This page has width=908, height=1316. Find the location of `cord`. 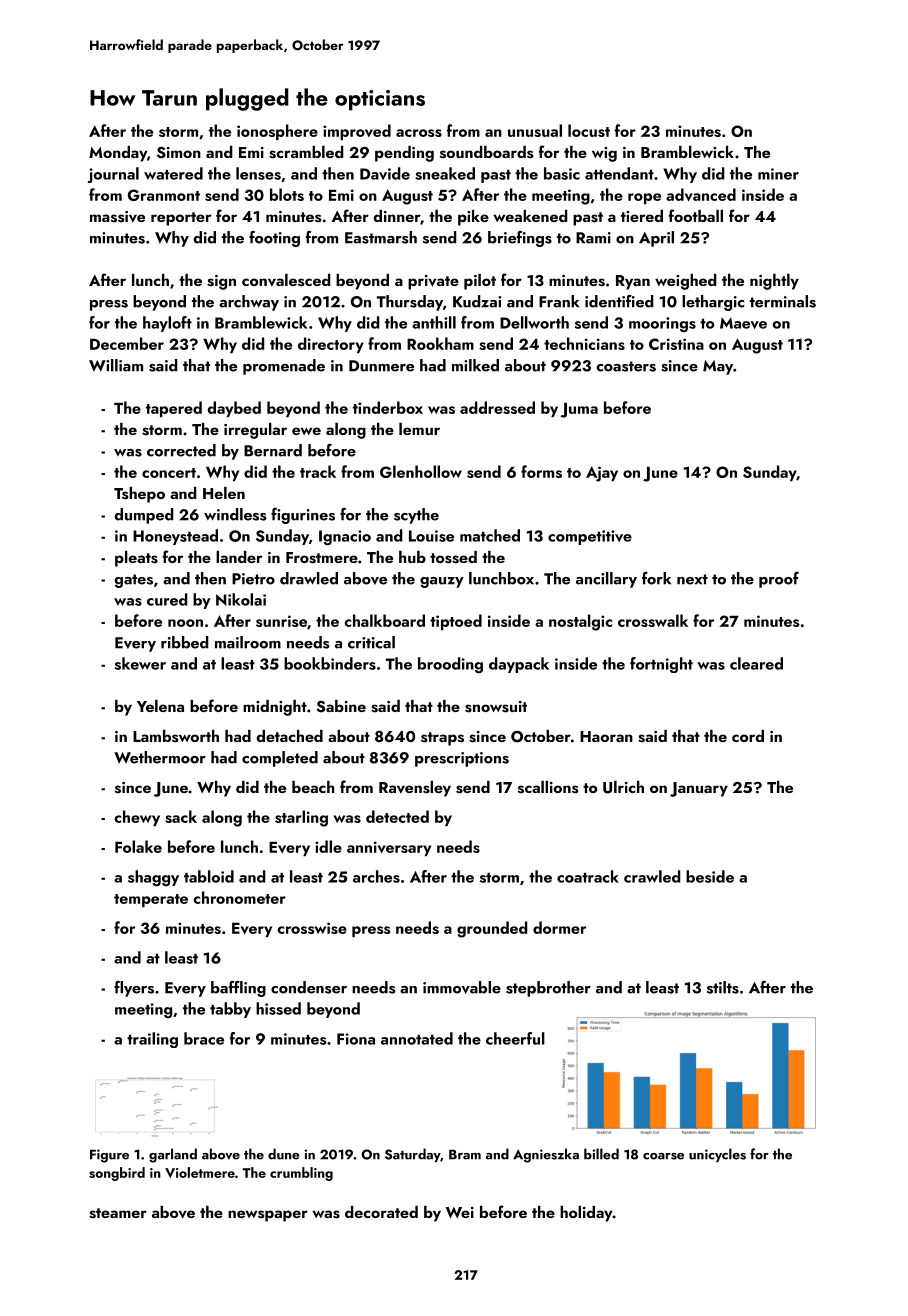

cord is located at coordinates (748, 736).
